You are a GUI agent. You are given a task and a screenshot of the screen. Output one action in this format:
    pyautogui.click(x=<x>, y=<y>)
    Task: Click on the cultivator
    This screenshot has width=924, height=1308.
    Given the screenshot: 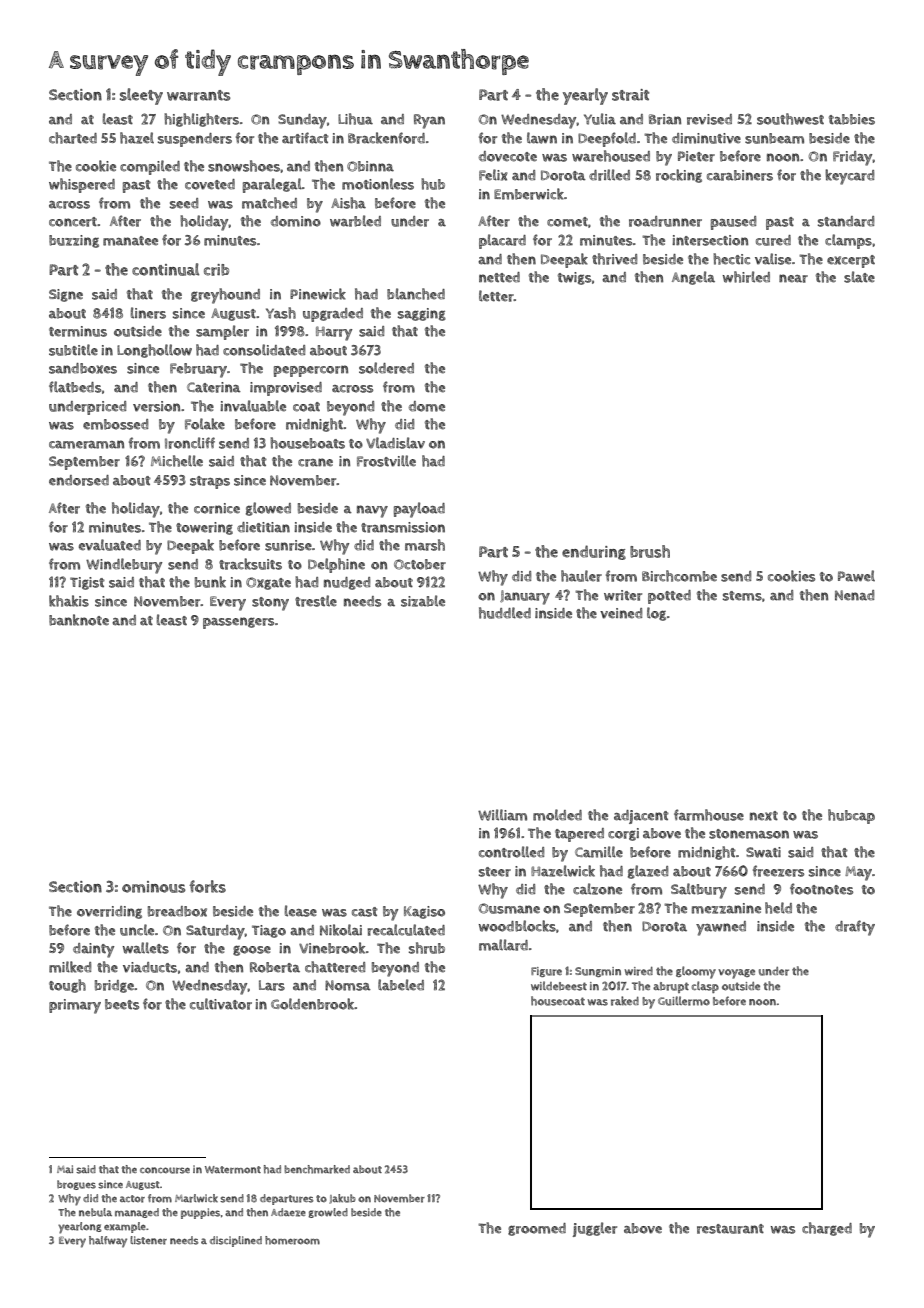 What is the action you would take?
    pyautogui.click(x=221, y=1004)
